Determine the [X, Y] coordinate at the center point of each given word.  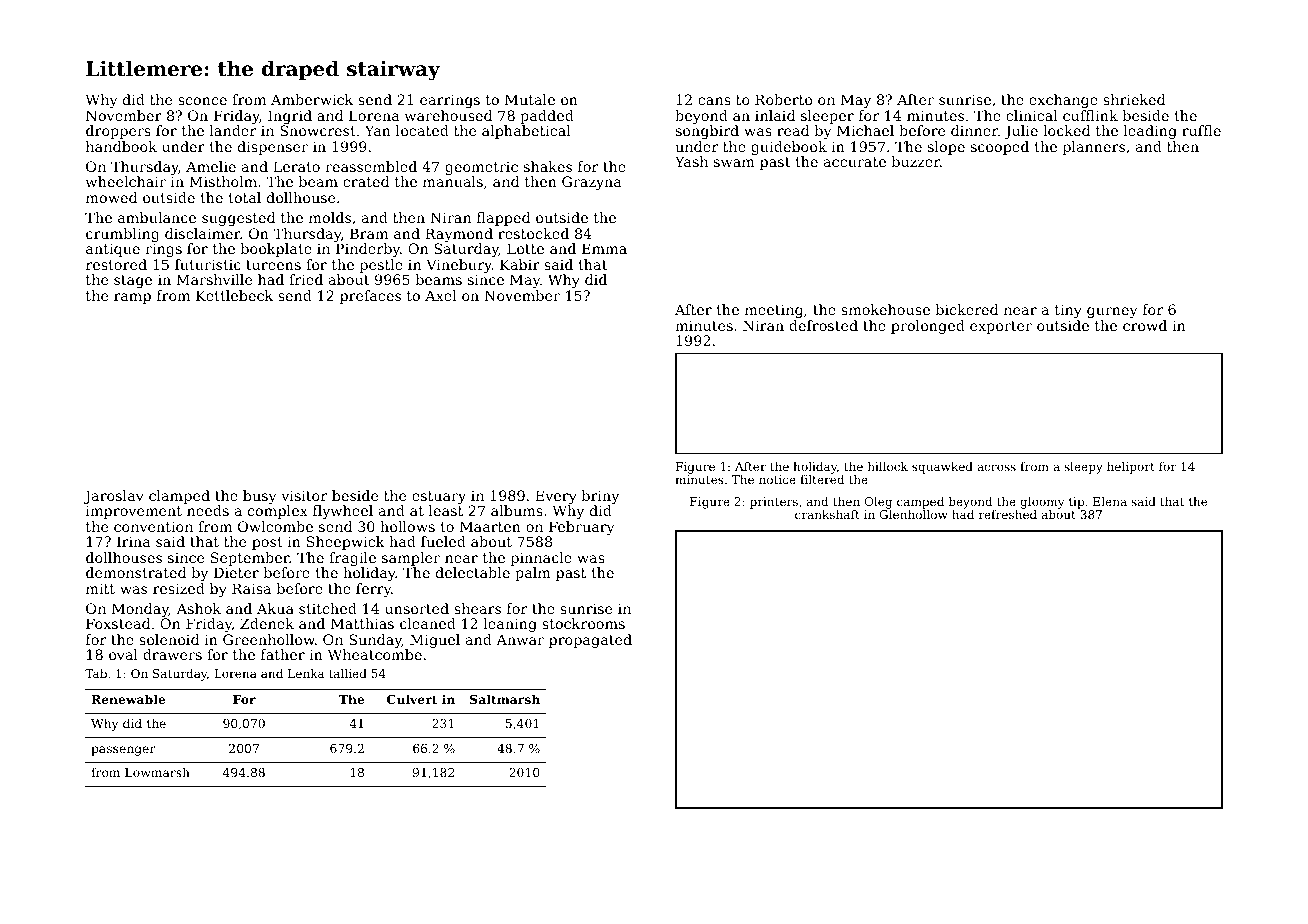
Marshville [214, 279]
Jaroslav [114, 497]
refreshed [1008, 514]
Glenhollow [913, 514]
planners [1094, 148]
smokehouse [885, 309]
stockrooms [583, 623]
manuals [453, 181]
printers [774, 503]
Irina [134, 541]
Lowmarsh [157, 772]
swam [734, 163]
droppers [118, 132]
